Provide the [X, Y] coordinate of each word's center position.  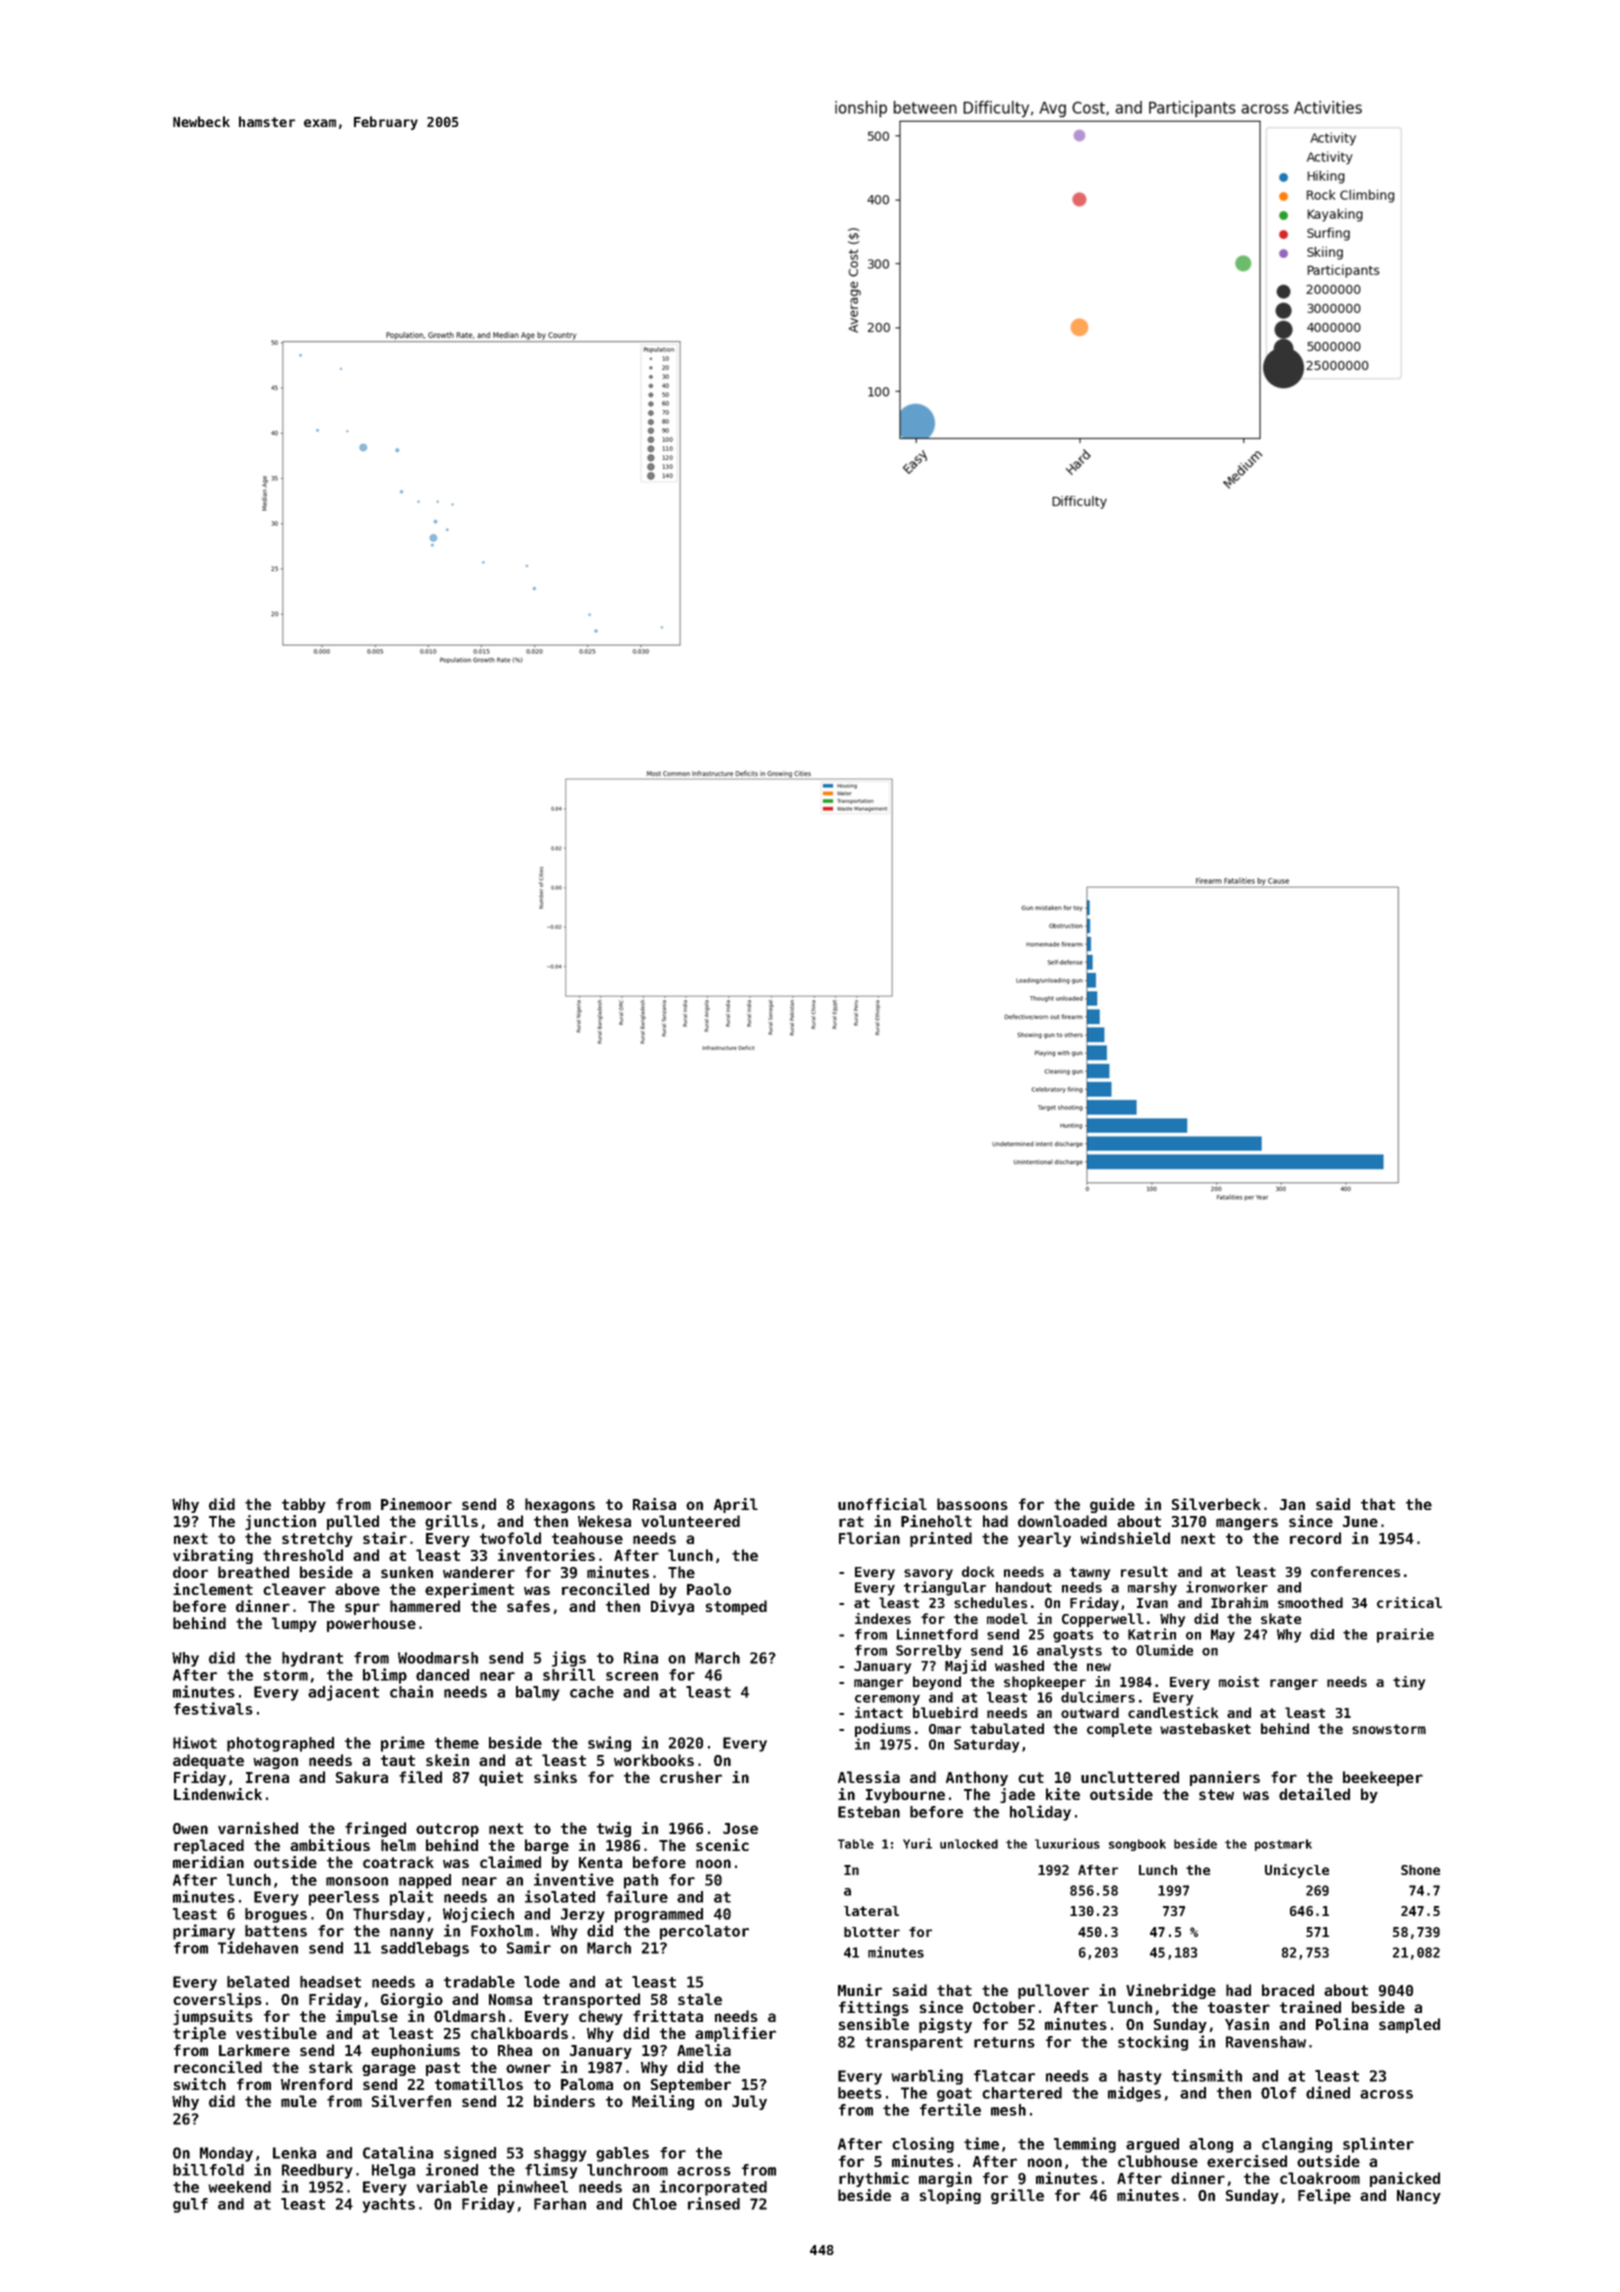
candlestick [1173, 1712]
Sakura [362, 1777]
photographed [280, 1744]
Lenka [294, 2153]
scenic [722, 1845]
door [190, 1572]
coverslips [217, 2000]
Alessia [869, 1777]
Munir [860, 1990]
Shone [1420, 1870]
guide [1112, 1505]
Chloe [655, 2204]
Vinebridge [1171, 1991]
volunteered [691, 1521]
